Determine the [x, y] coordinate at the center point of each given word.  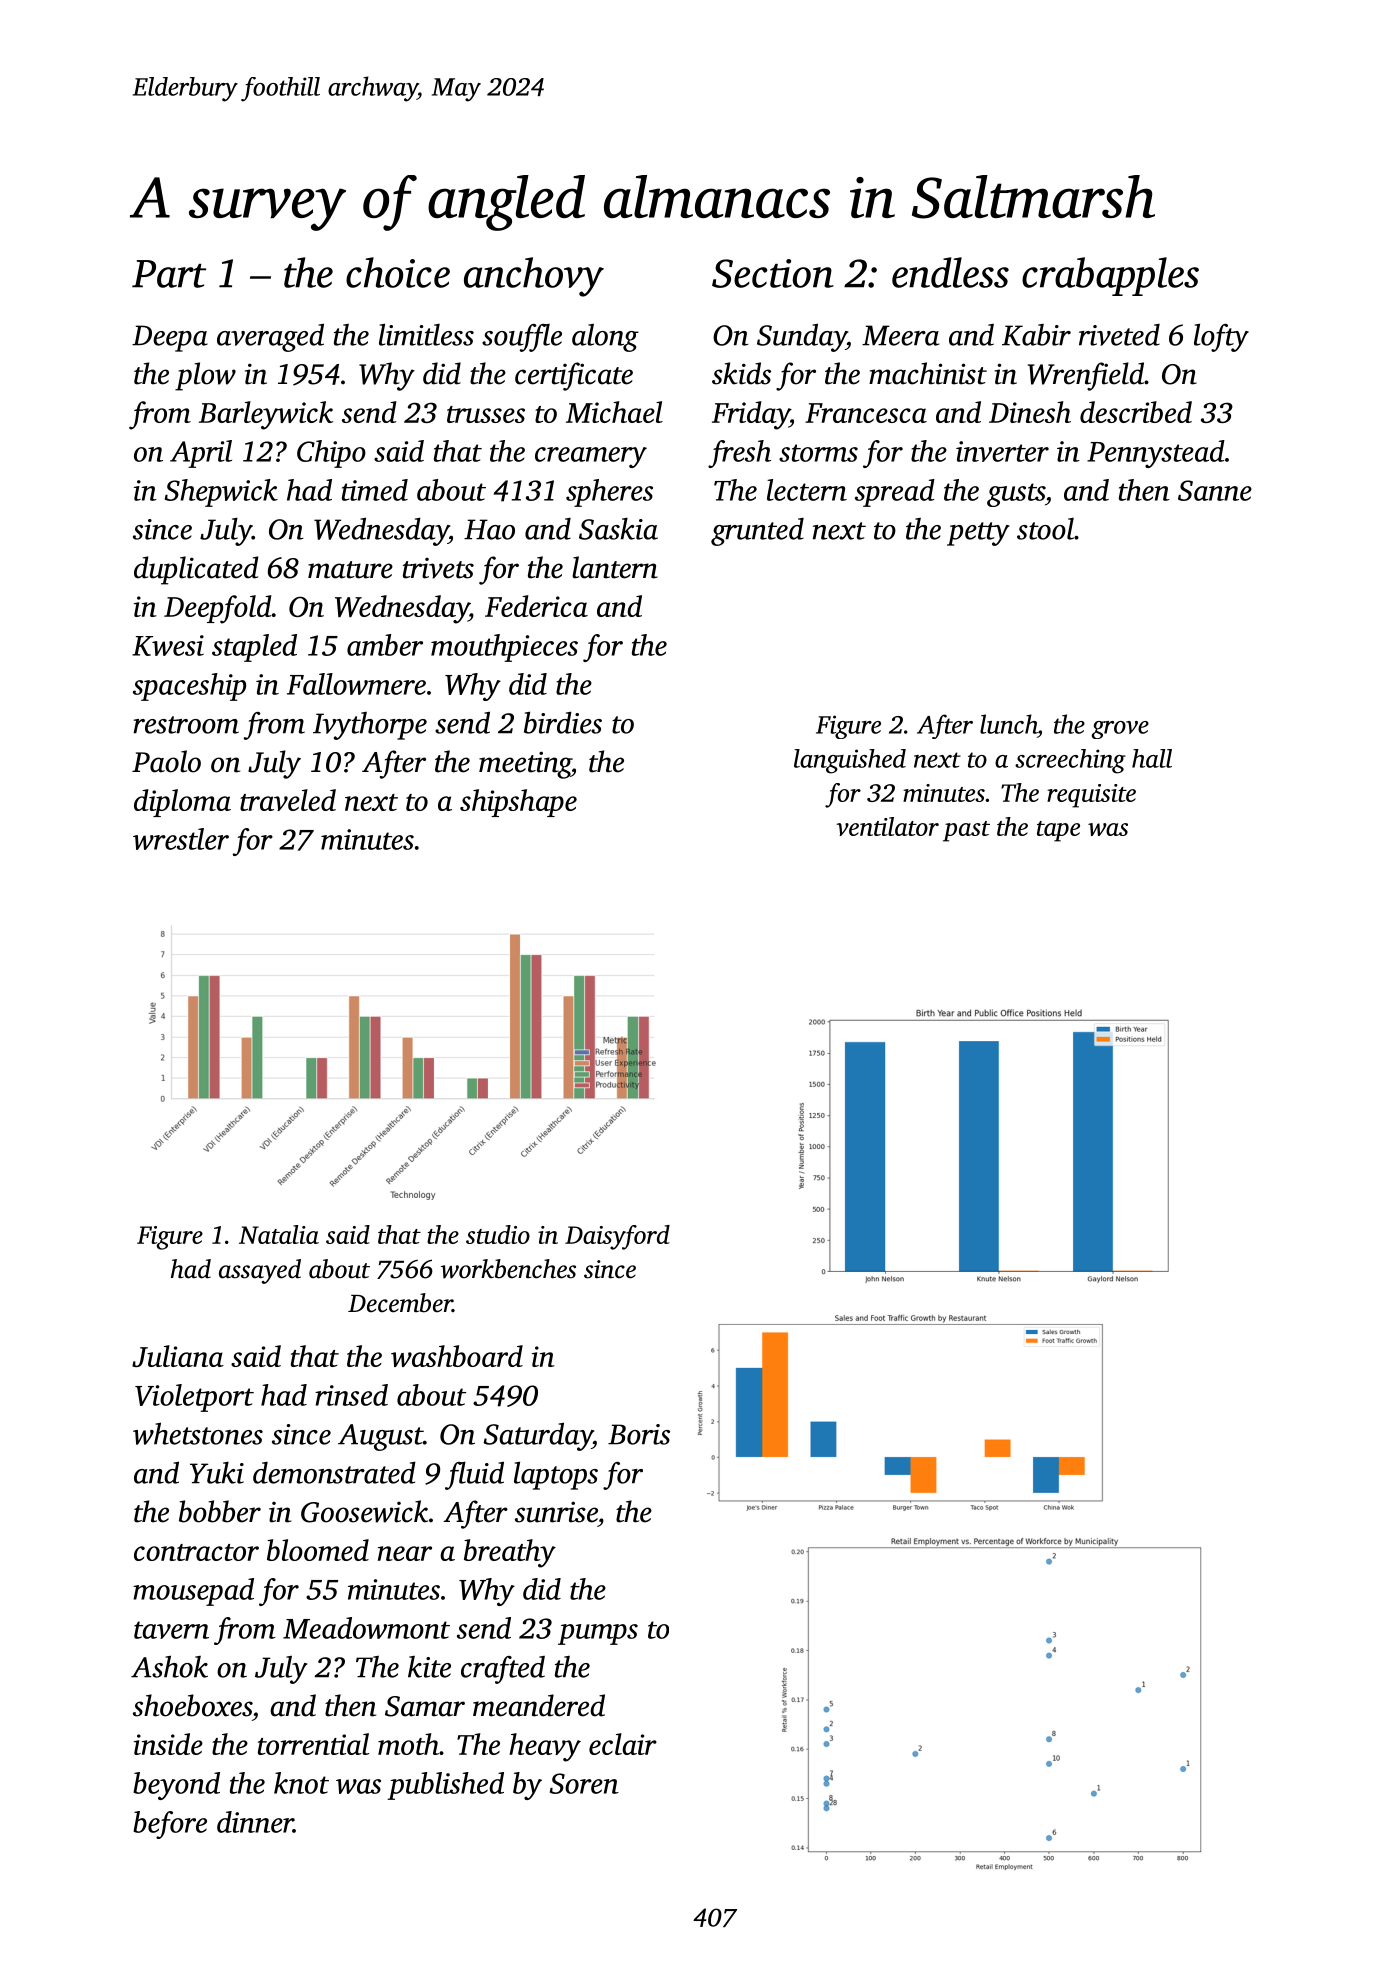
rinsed [351, 1395]
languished [850, 761]
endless [950, 272]
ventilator [887, 826]
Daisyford [617, 1237]
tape [1058, 831]
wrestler [181, 839]
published [445, 1786]
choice [398, 272]
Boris [639, 1434]
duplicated [196, 570]
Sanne [1215, 490]
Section [773, 273]
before [170, 1825]
